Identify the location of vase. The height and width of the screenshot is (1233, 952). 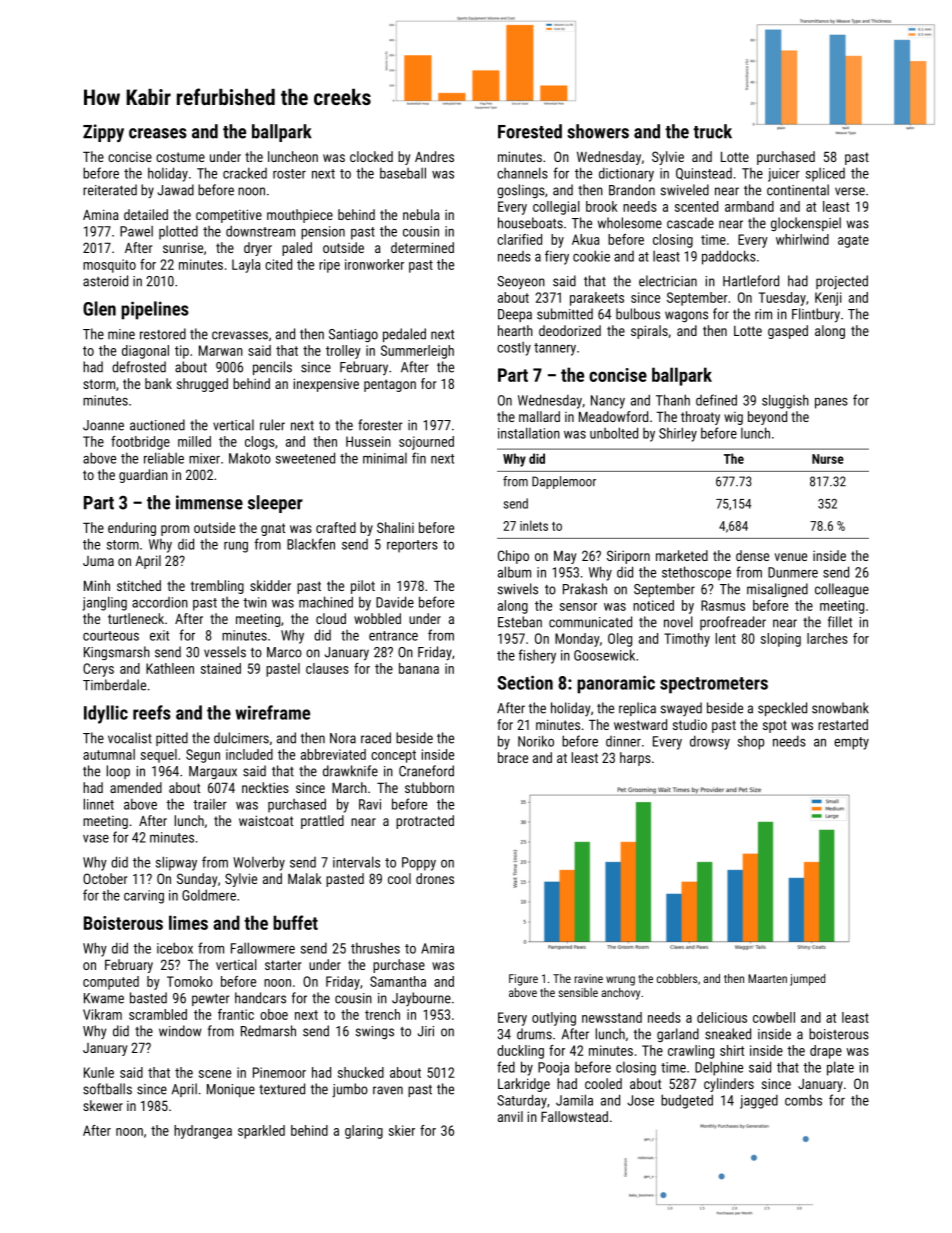
(96, 839).
